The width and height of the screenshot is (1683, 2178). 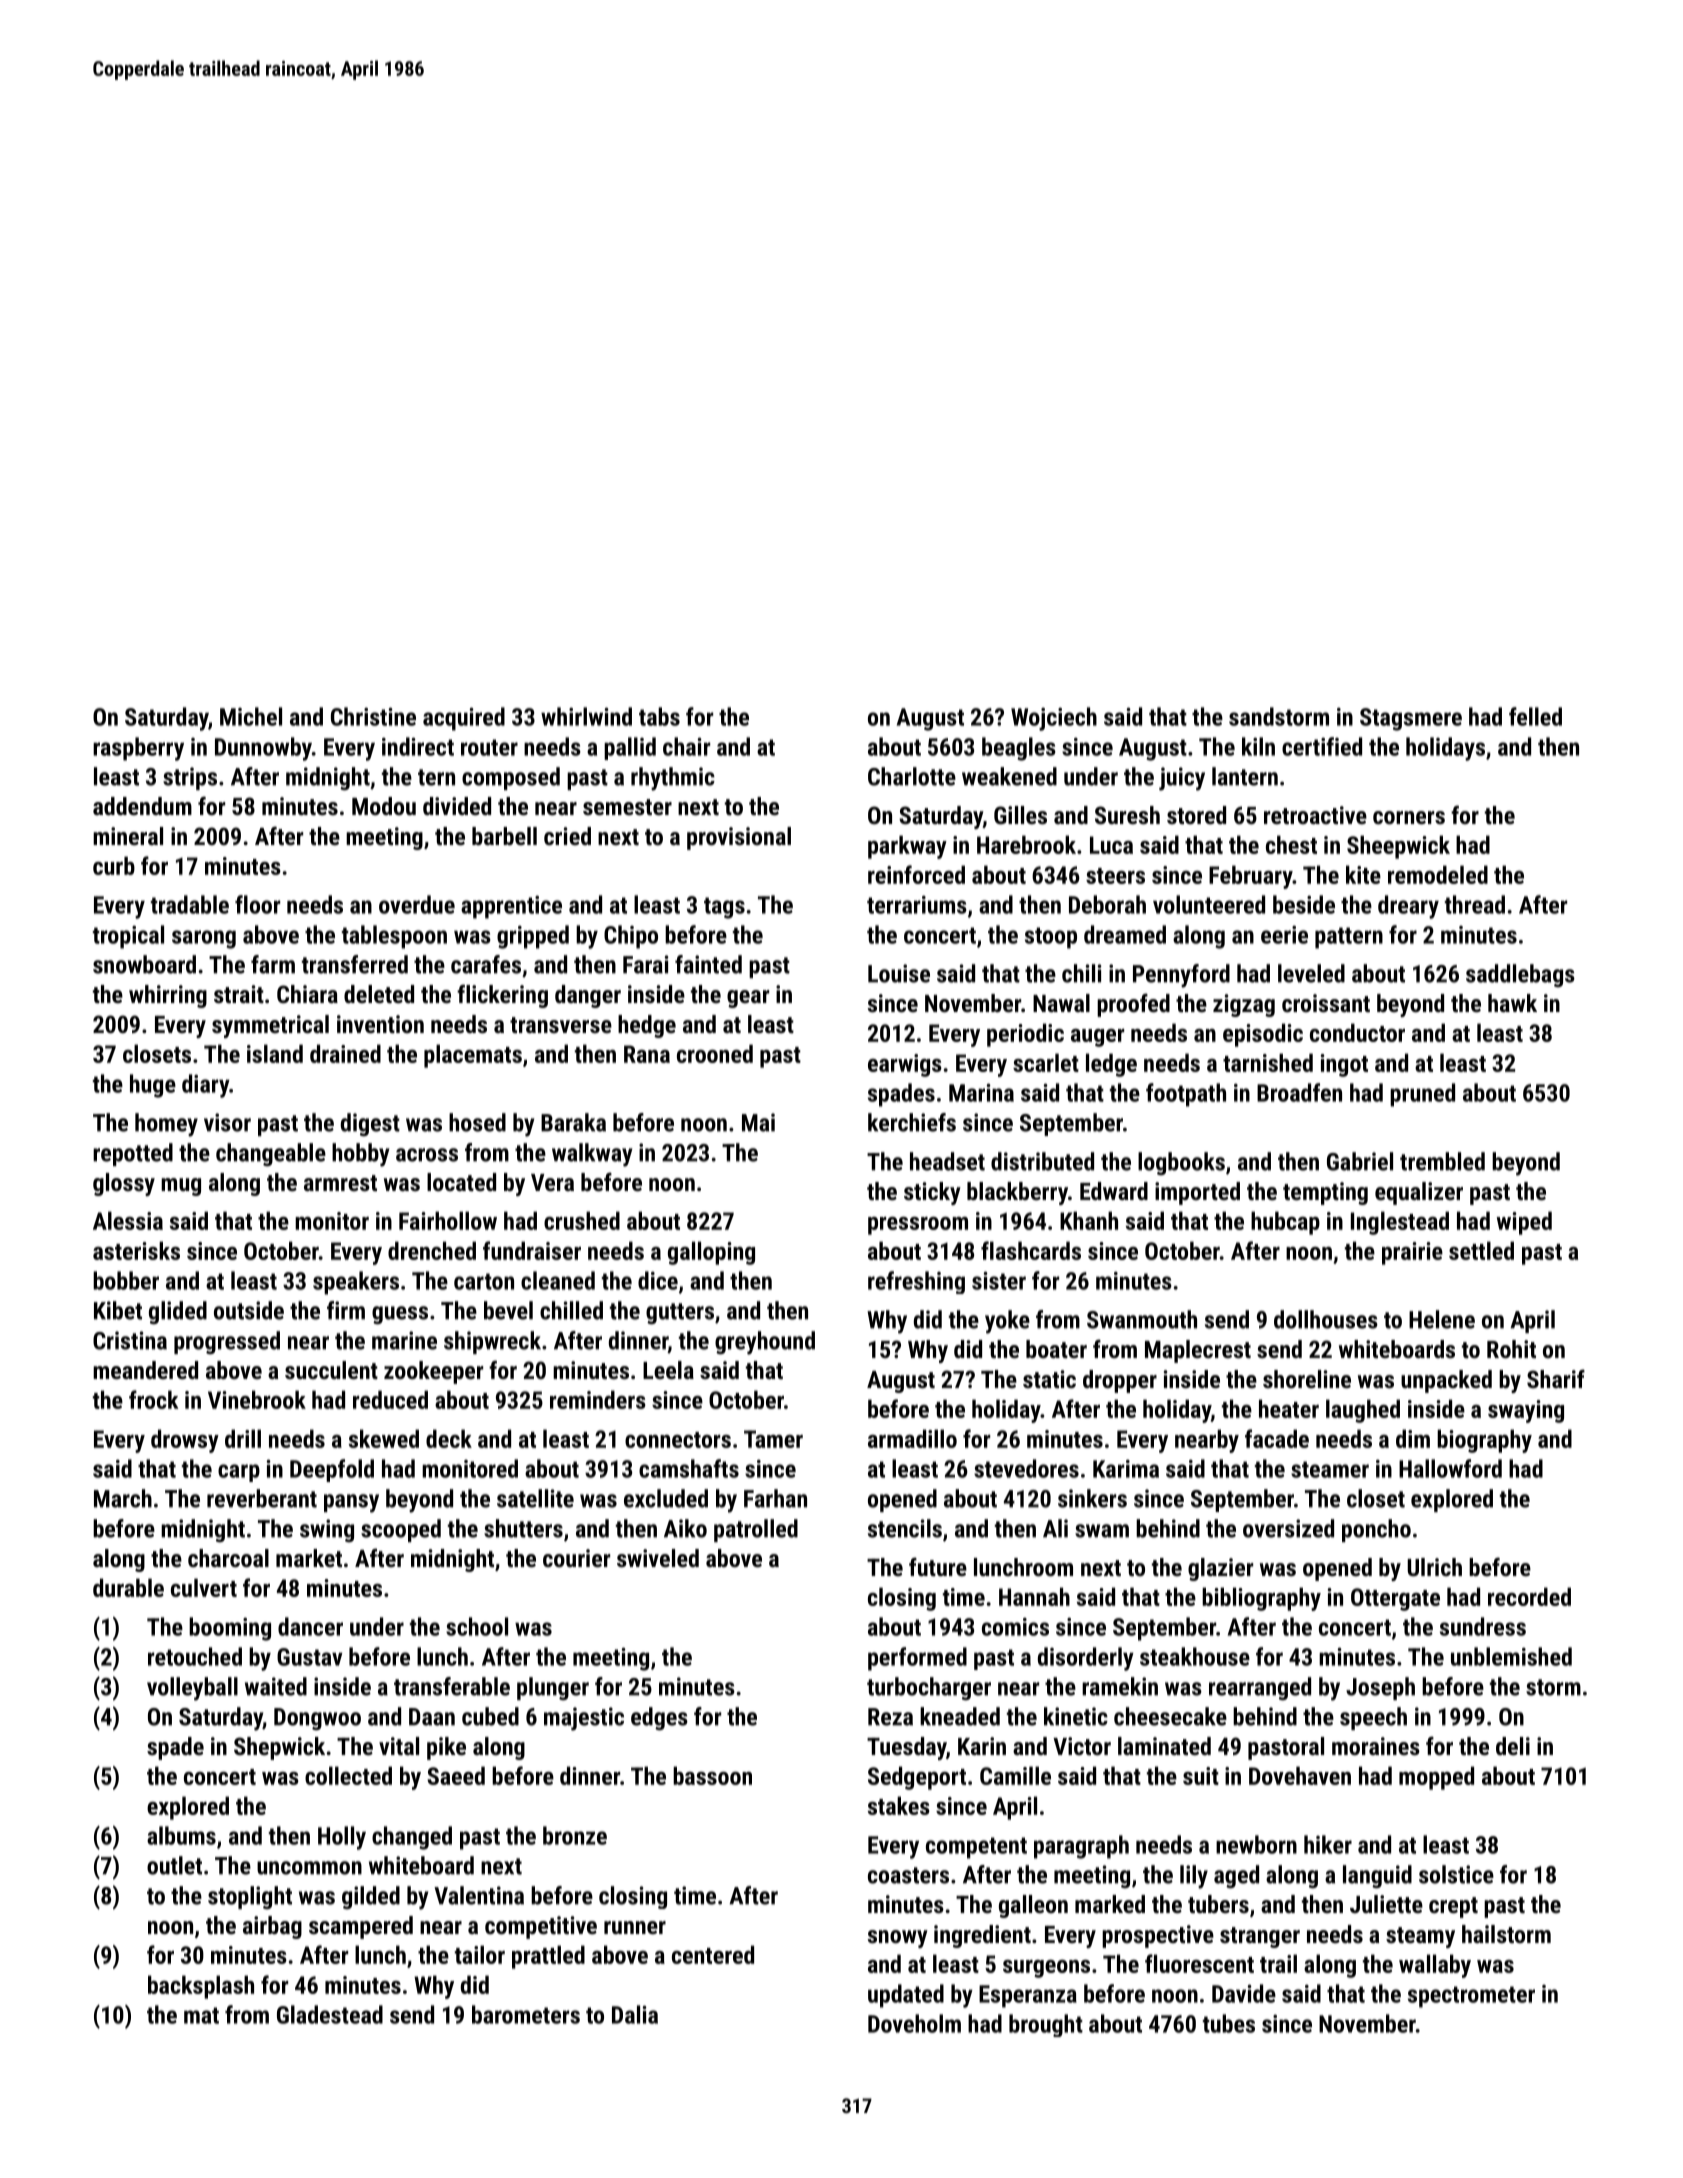 I want to click on brought, so click(x=1046, y=2025).
